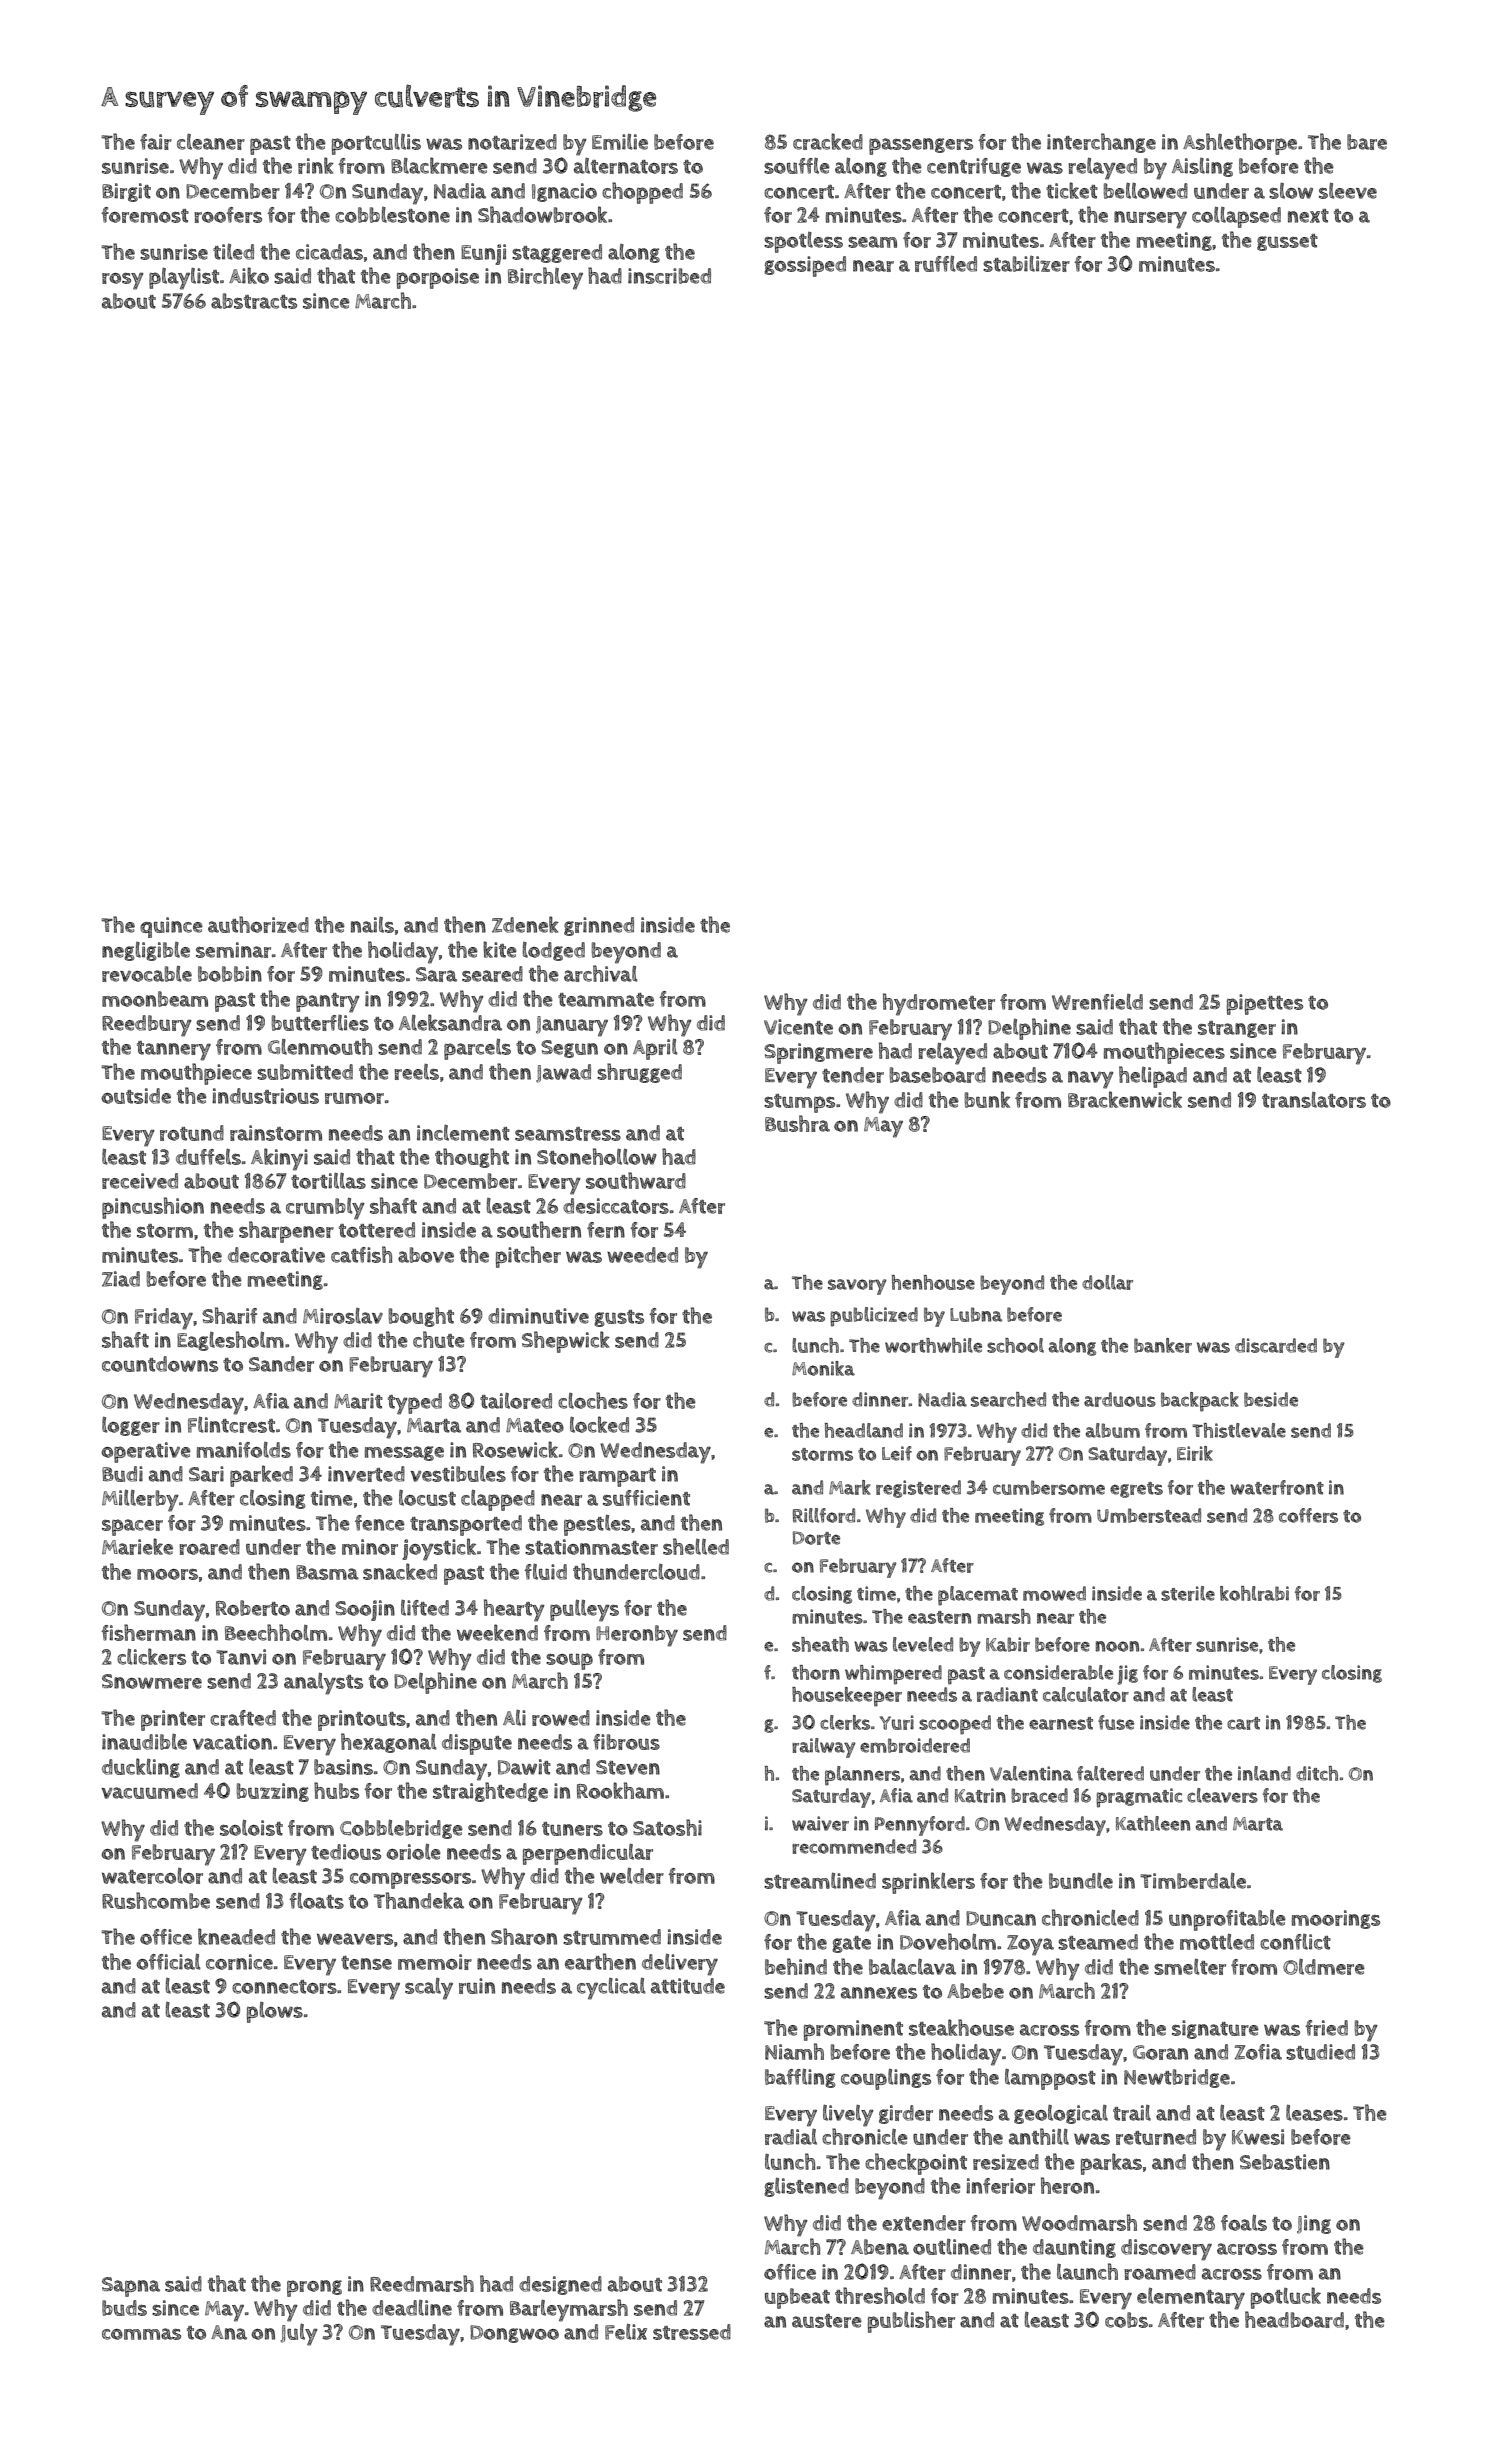  Describe the element at coordinates (946, 264) in the screenshot. I see `ruffled` at that location.
